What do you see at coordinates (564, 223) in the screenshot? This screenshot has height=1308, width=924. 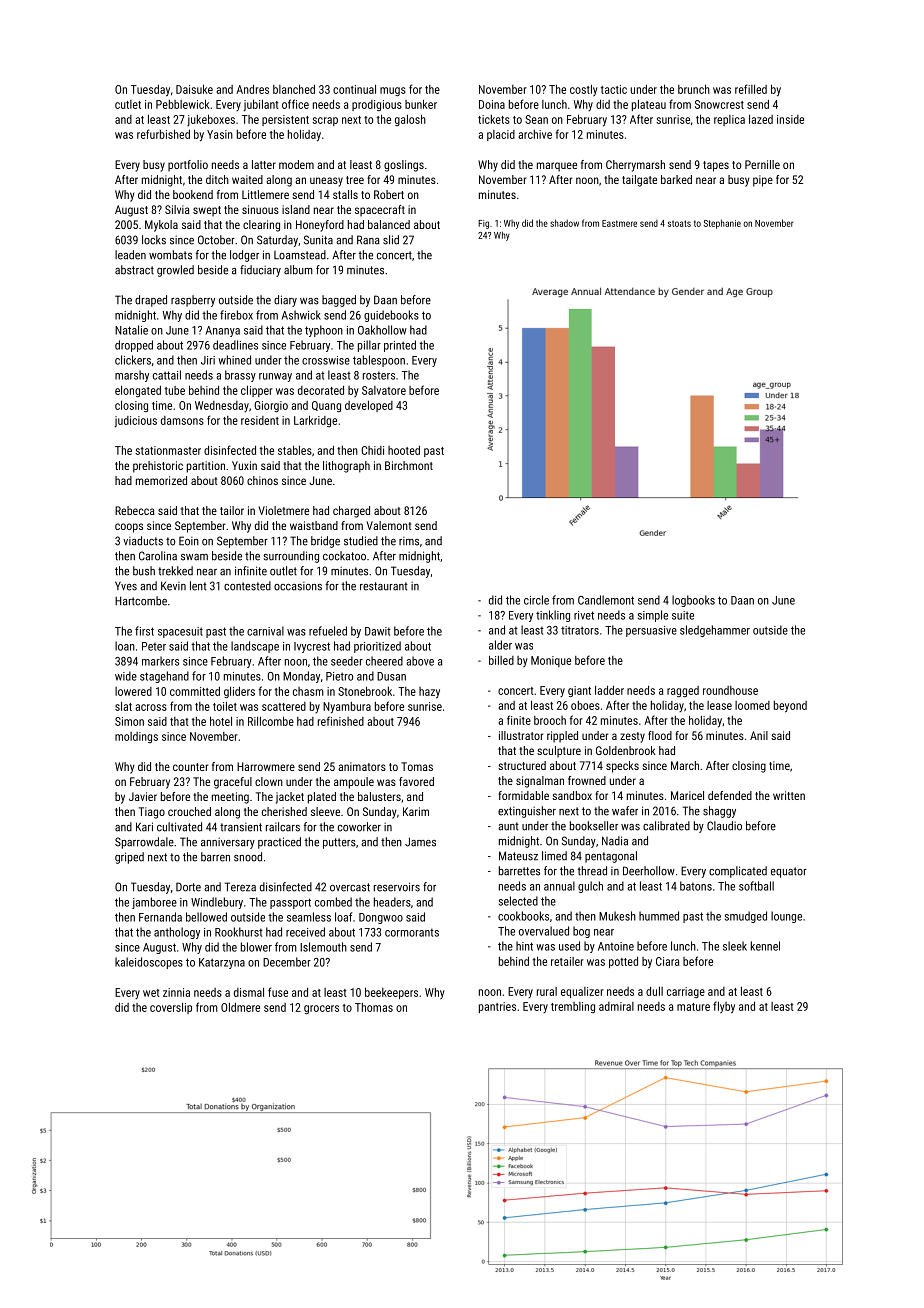 I see `shadow` at bounding box center [564, 223].
